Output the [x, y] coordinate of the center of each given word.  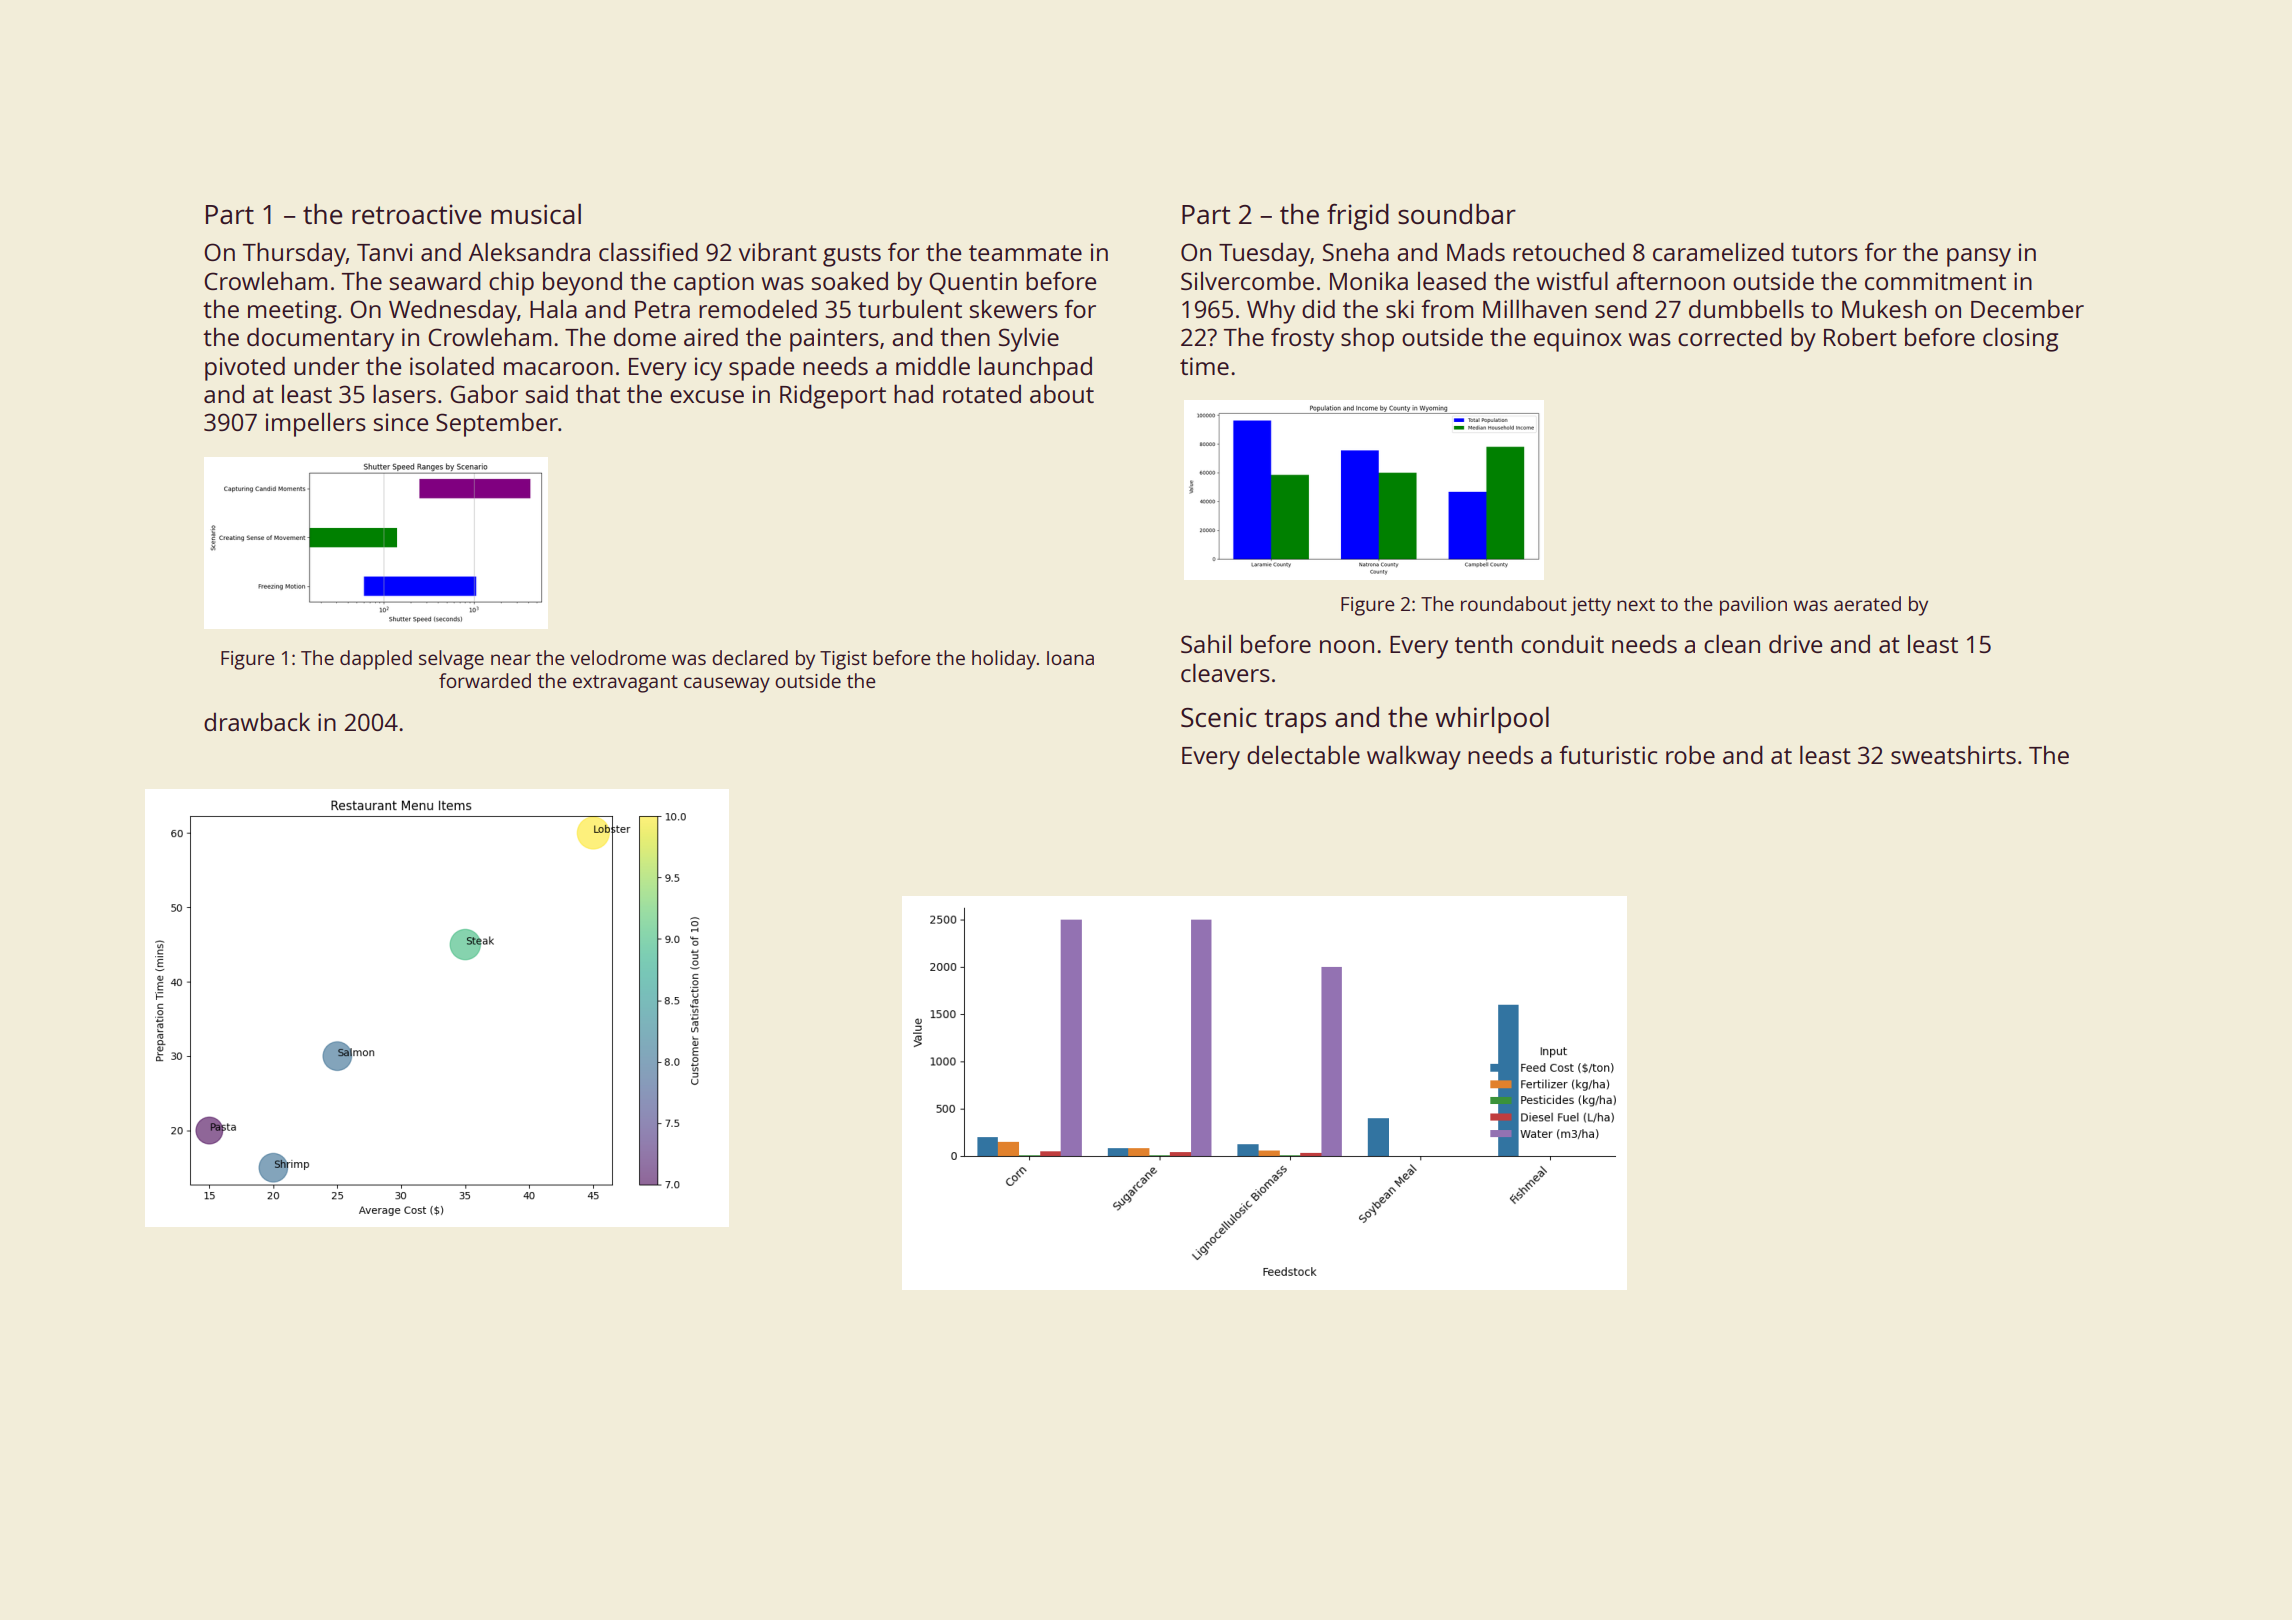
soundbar [1457, 213]
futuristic [1608, 755]
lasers [404, 393]
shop [1367, 339]
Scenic [1219, 717]
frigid [1358, 216]
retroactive [416, 214]
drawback [257, 722]
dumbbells [1746, 308]
